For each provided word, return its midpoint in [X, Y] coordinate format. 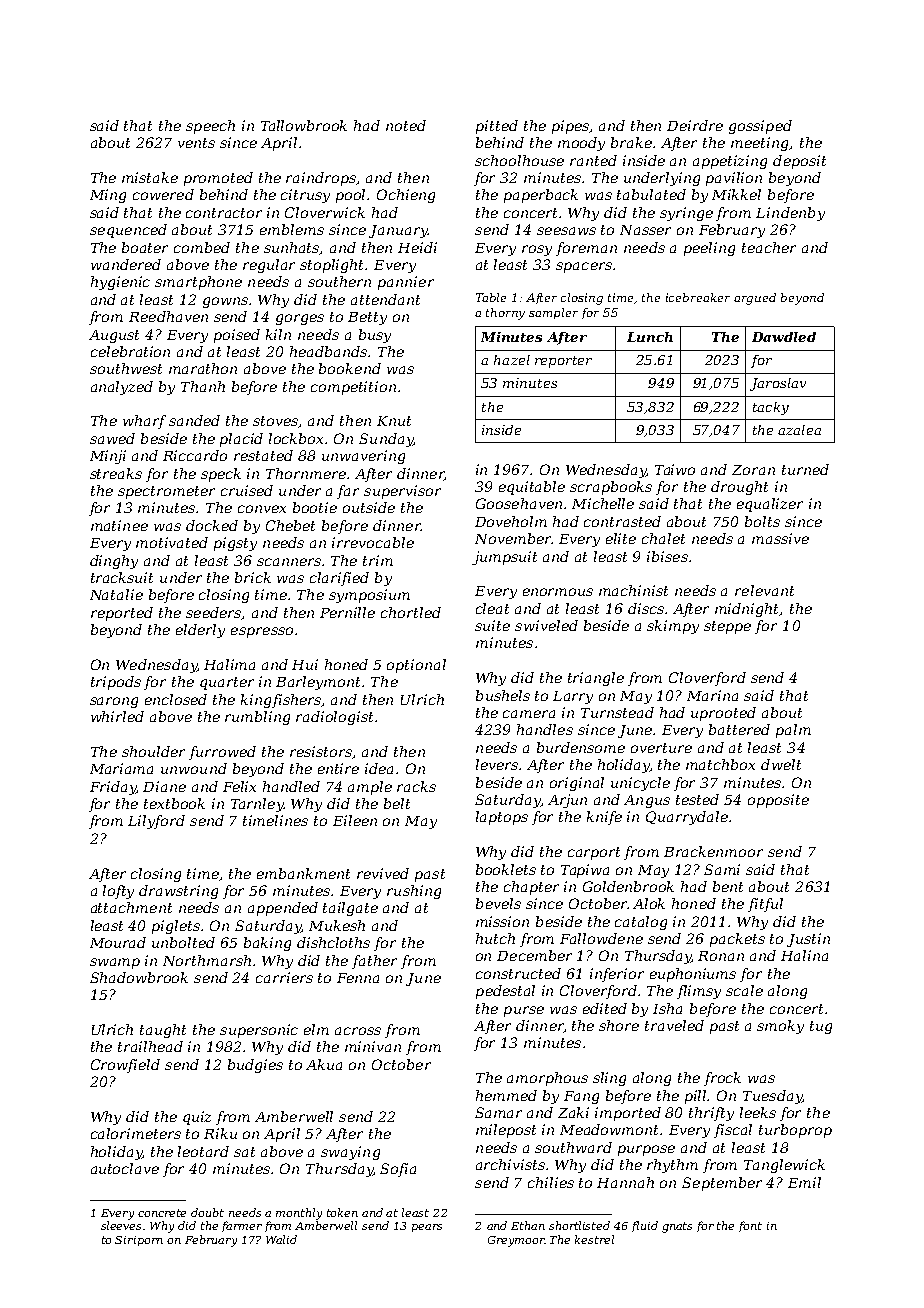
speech [210, 127]
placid [241, 440]
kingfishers [281, 701]
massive [780, 538]
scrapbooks [611, 488]
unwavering [363, 457]
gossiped [760, 127]
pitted [497, 127]
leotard [203, 1151]
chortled [411, 612]
